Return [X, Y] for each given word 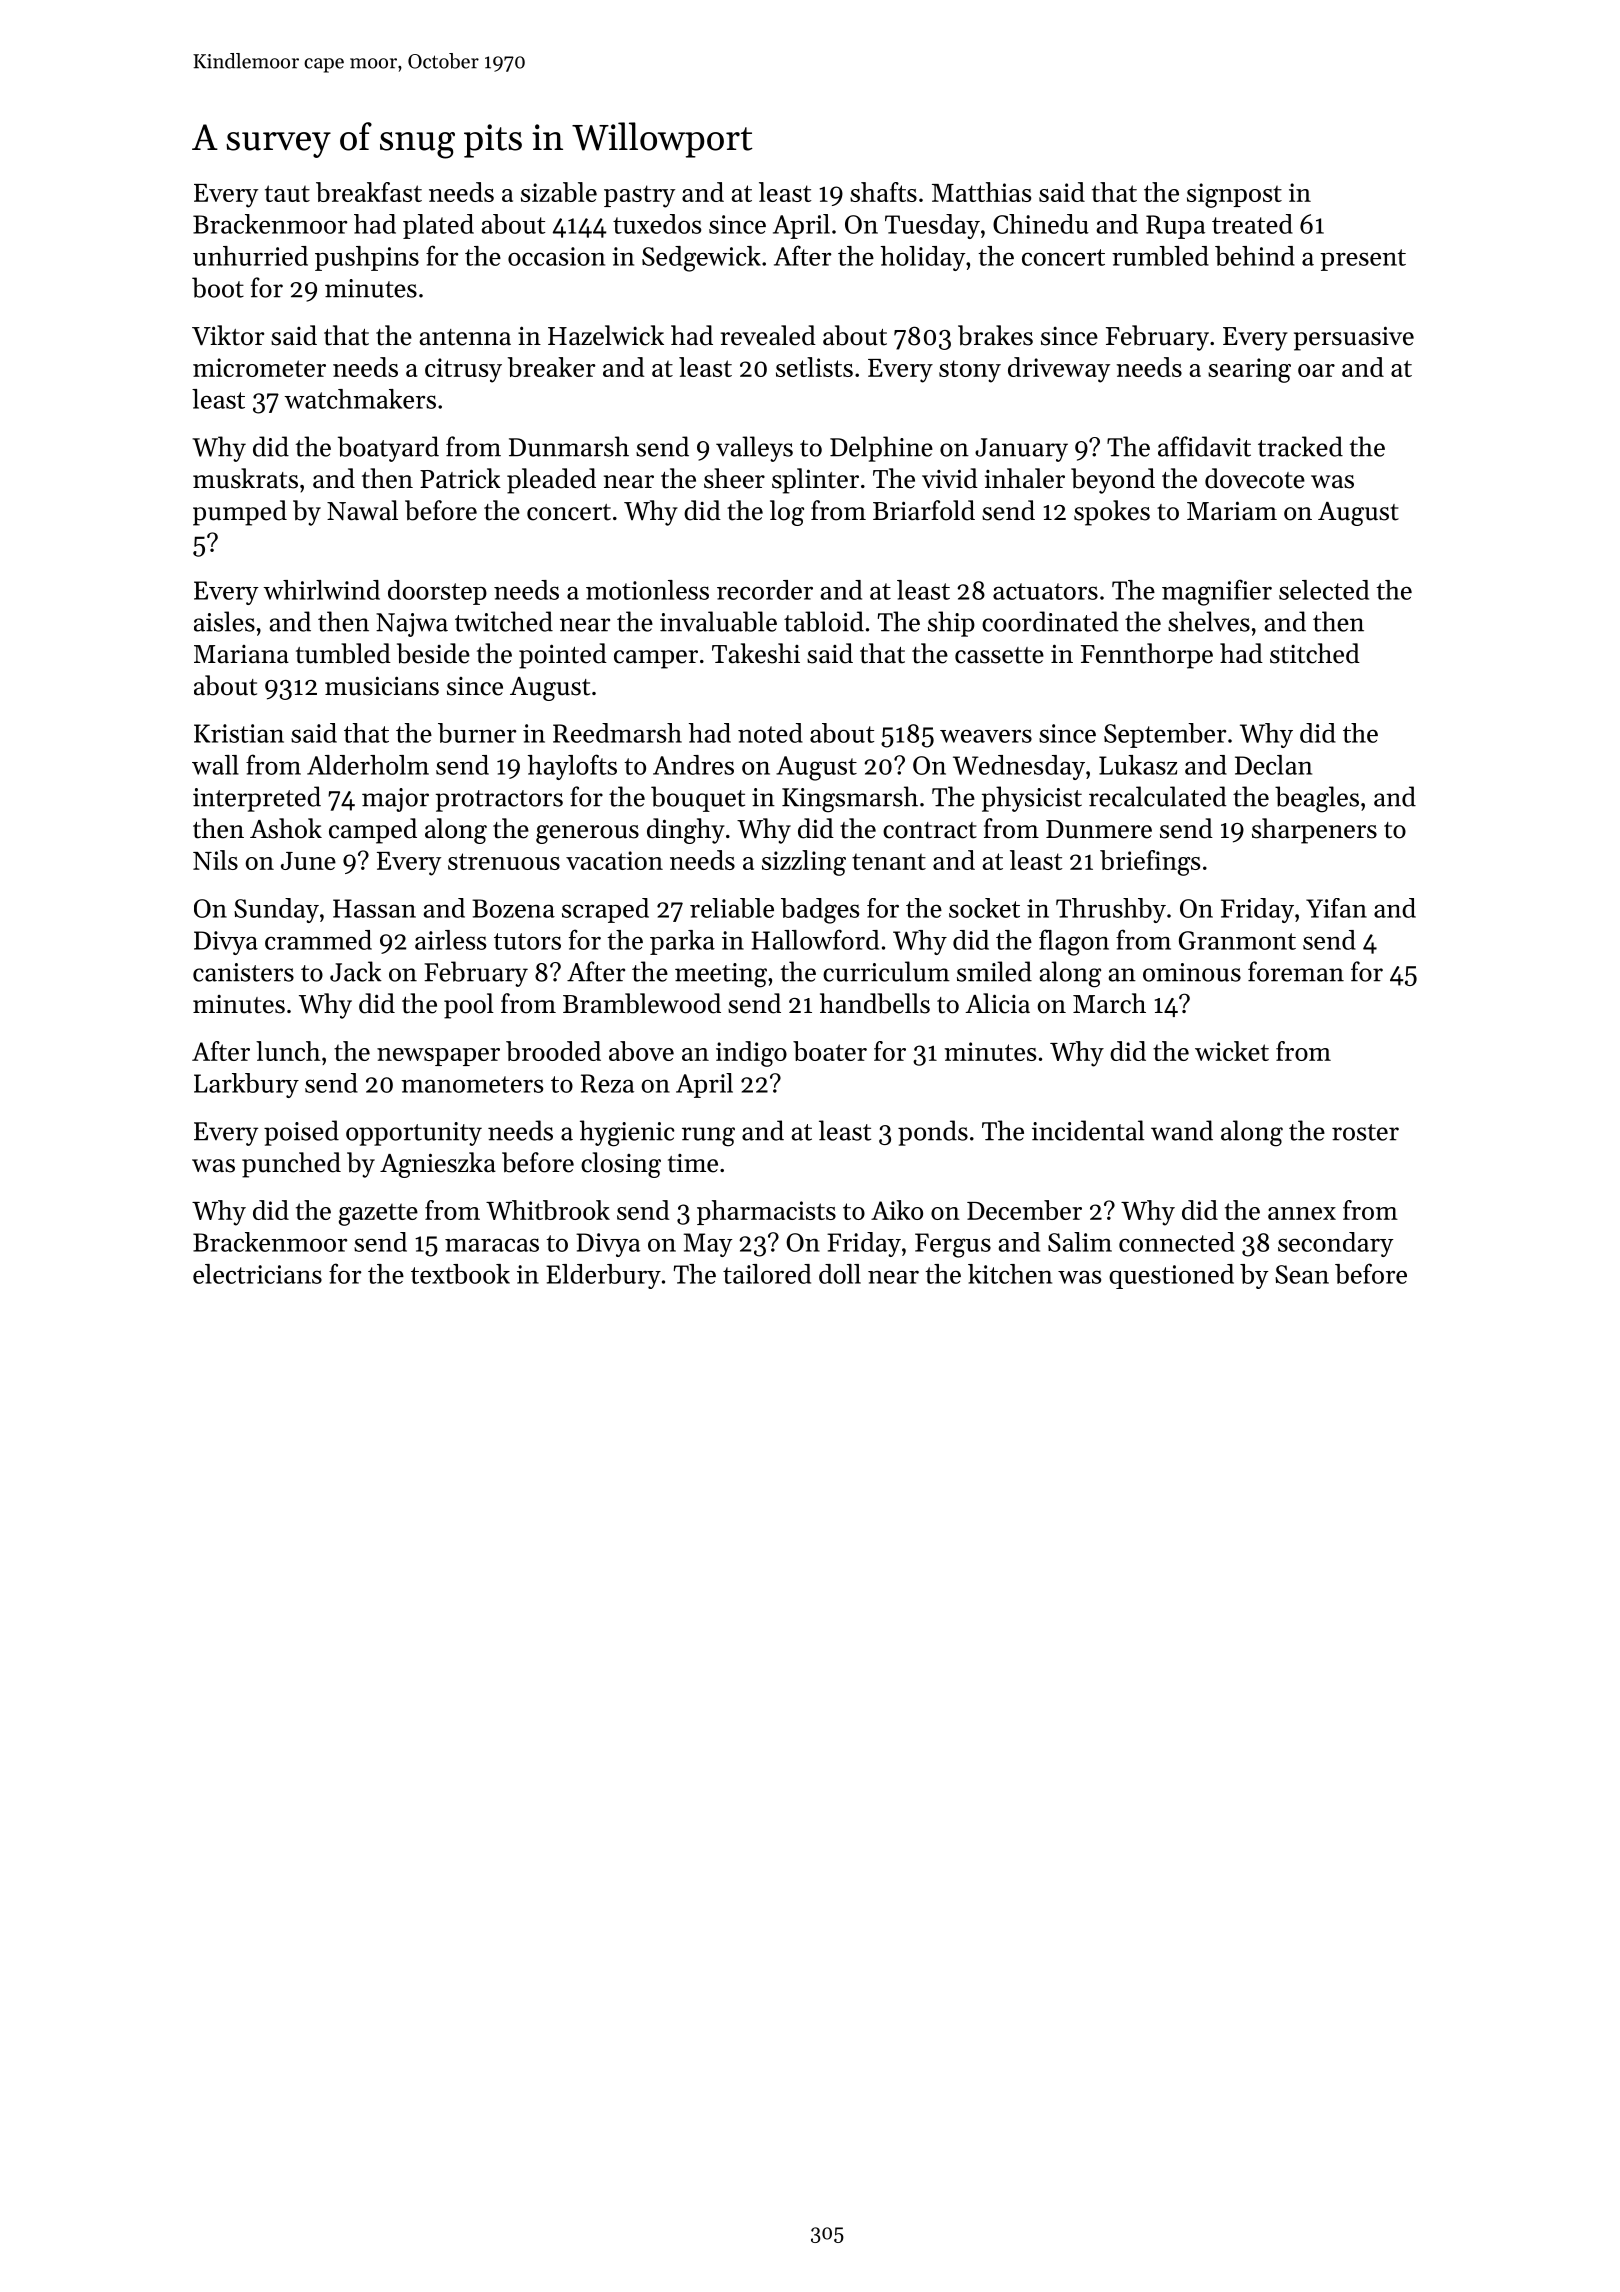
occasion [556, 256]
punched [291, 1165]
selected [1324, 590]
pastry [639, 196]
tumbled [343, 653]
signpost [1234, 195]
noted [770, 733]
